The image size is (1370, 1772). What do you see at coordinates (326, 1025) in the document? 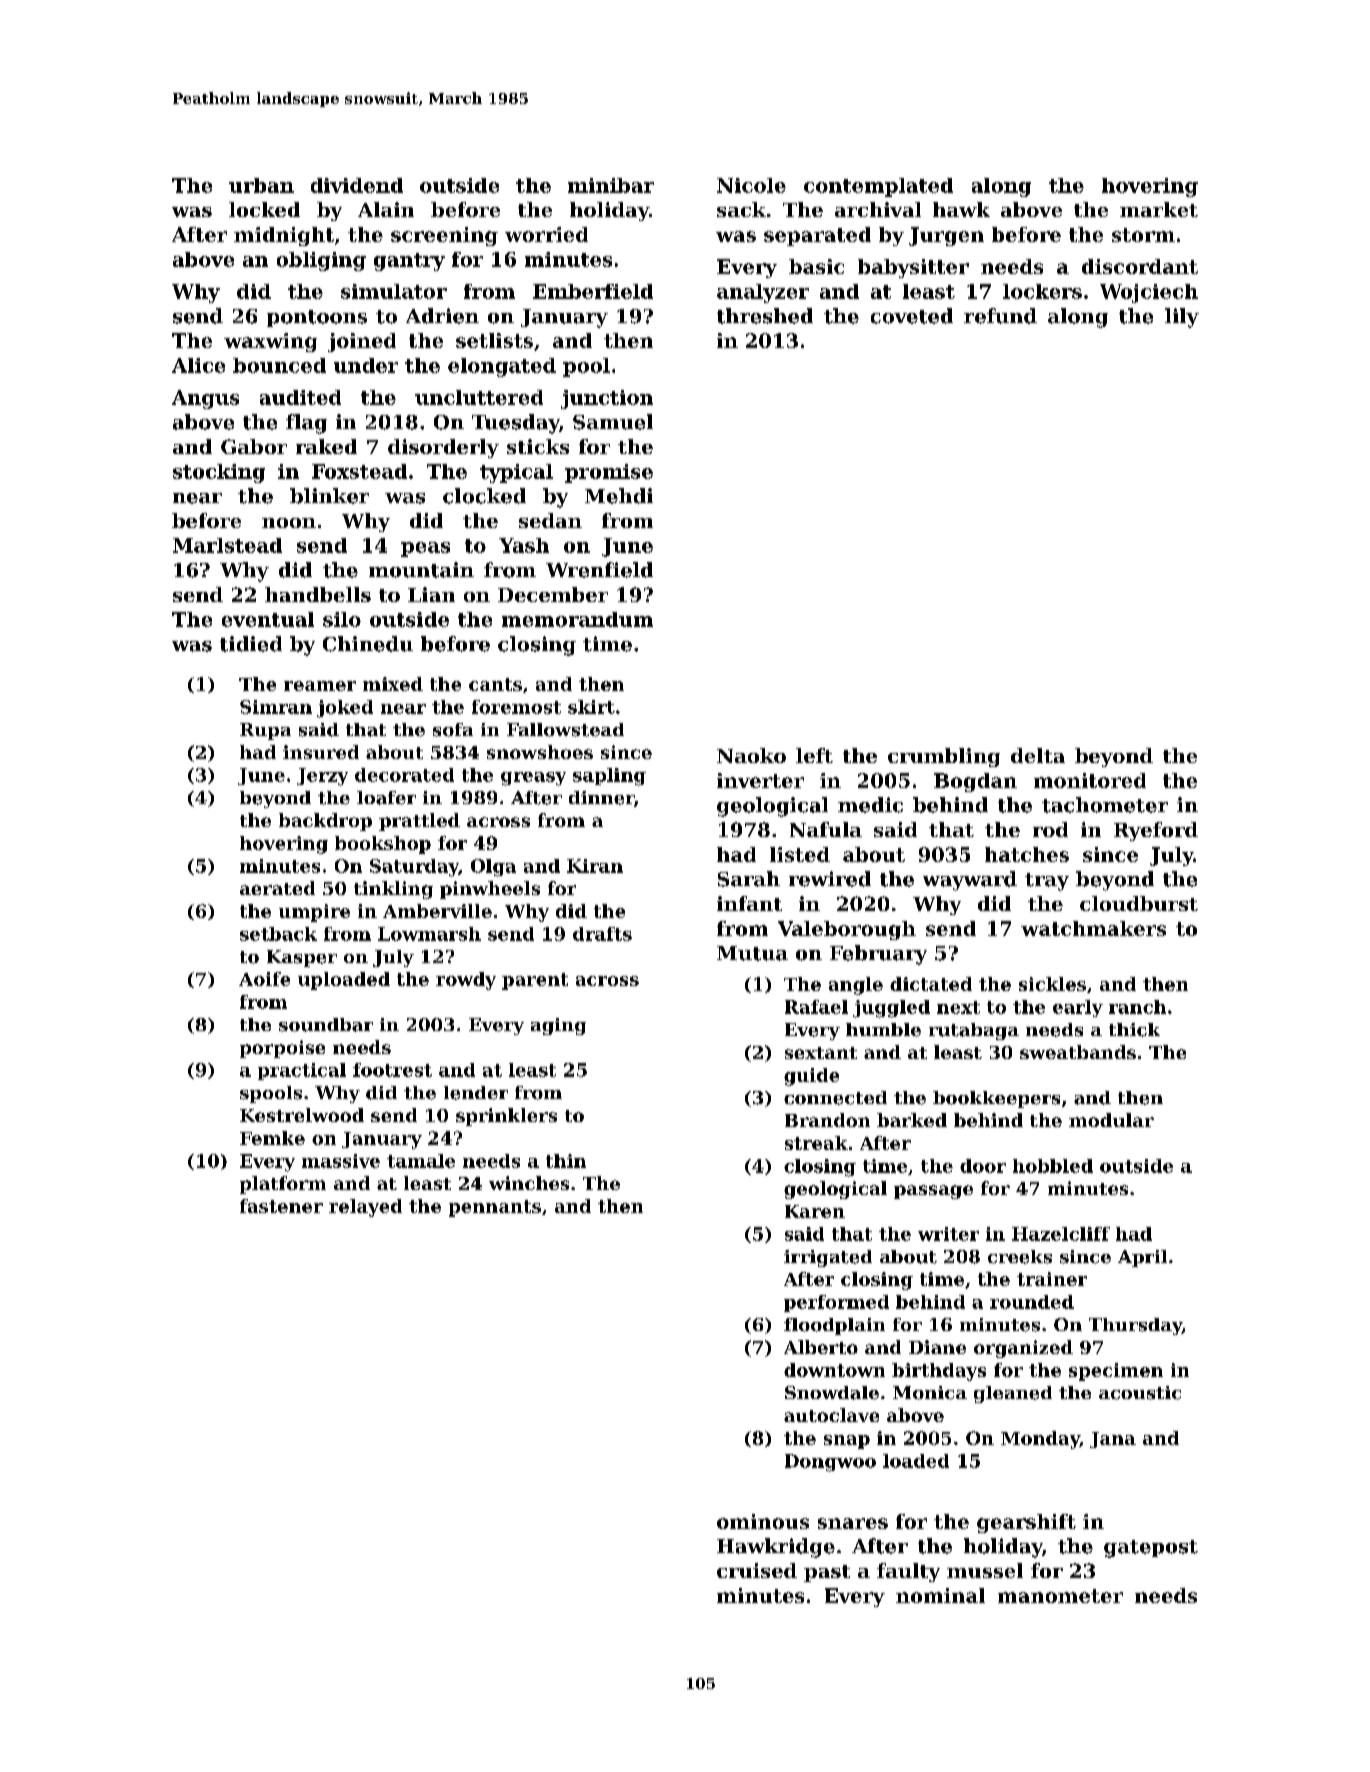
I see `soundbar` at bounding box center [326, 1025].
